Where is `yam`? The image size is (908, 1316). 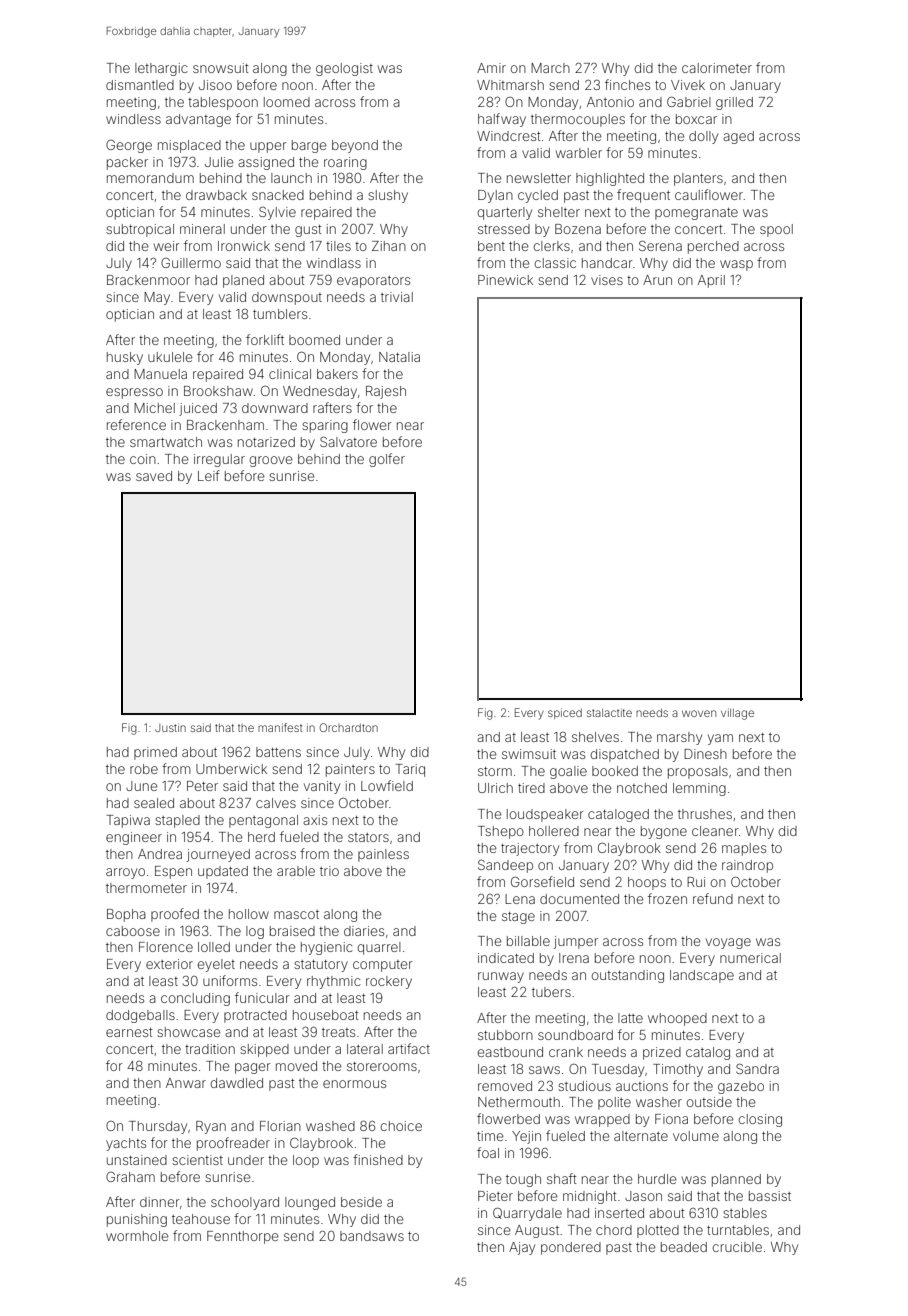 yam is located at coordinates (720, 739).
